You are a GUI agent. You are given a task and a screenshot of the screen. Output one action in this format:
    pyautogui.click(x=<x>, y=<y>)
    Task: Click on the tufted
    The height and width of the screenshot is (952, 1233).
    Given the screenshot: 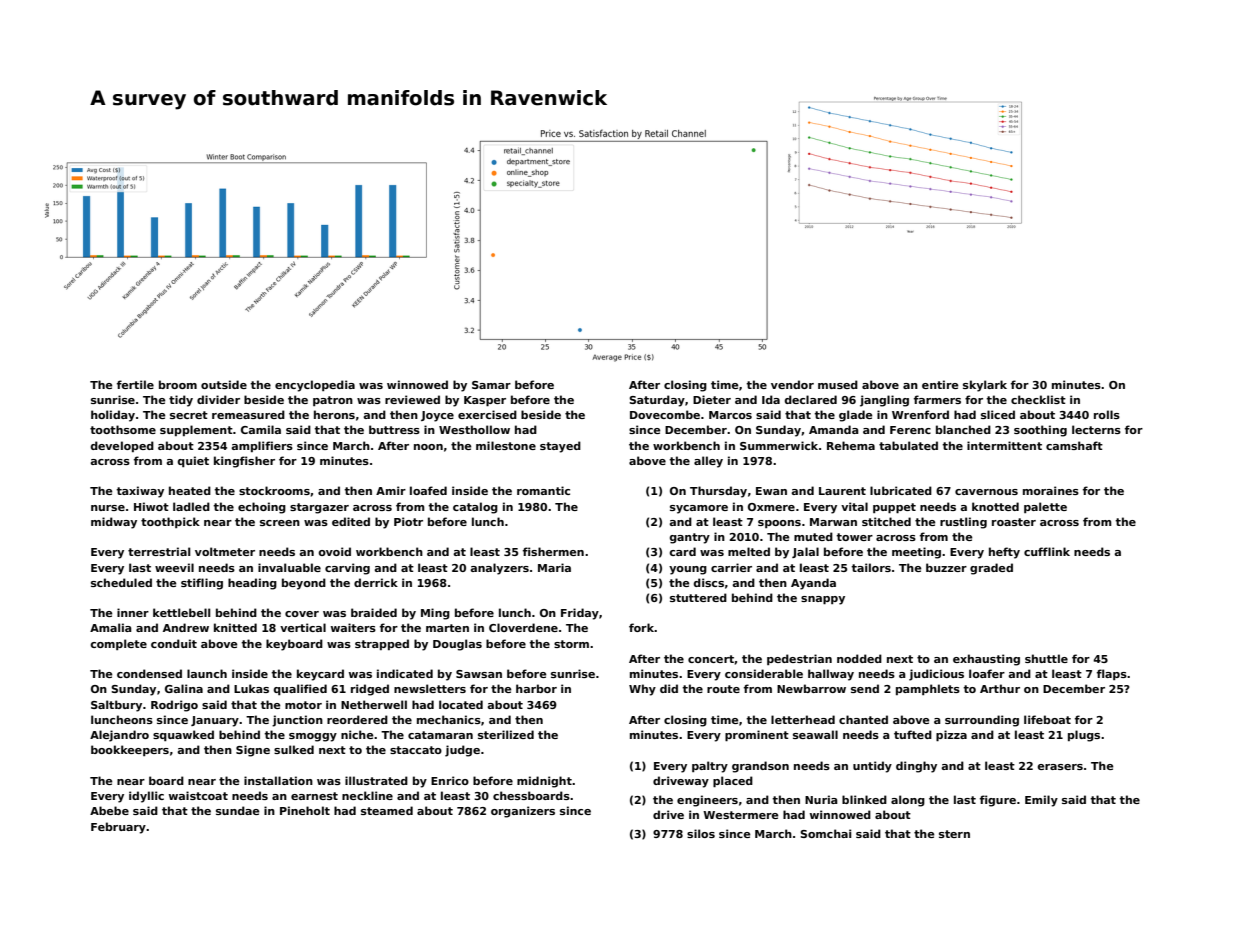 What is the action you would take?
    pyautogui.click(x=913, y=734)
